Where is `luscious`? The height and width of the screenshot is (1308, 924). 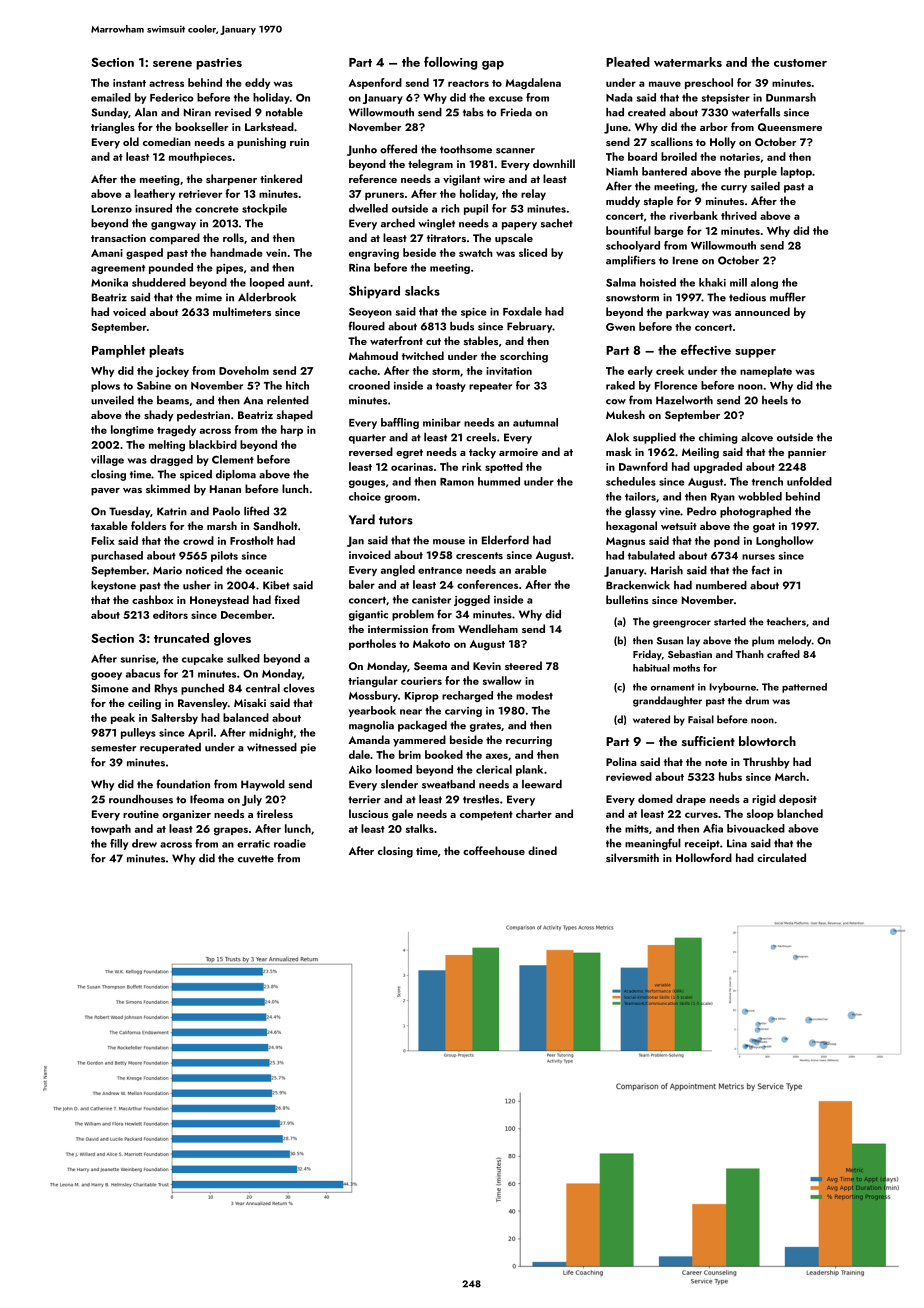
luscious is located at coordinates (368, 813).
